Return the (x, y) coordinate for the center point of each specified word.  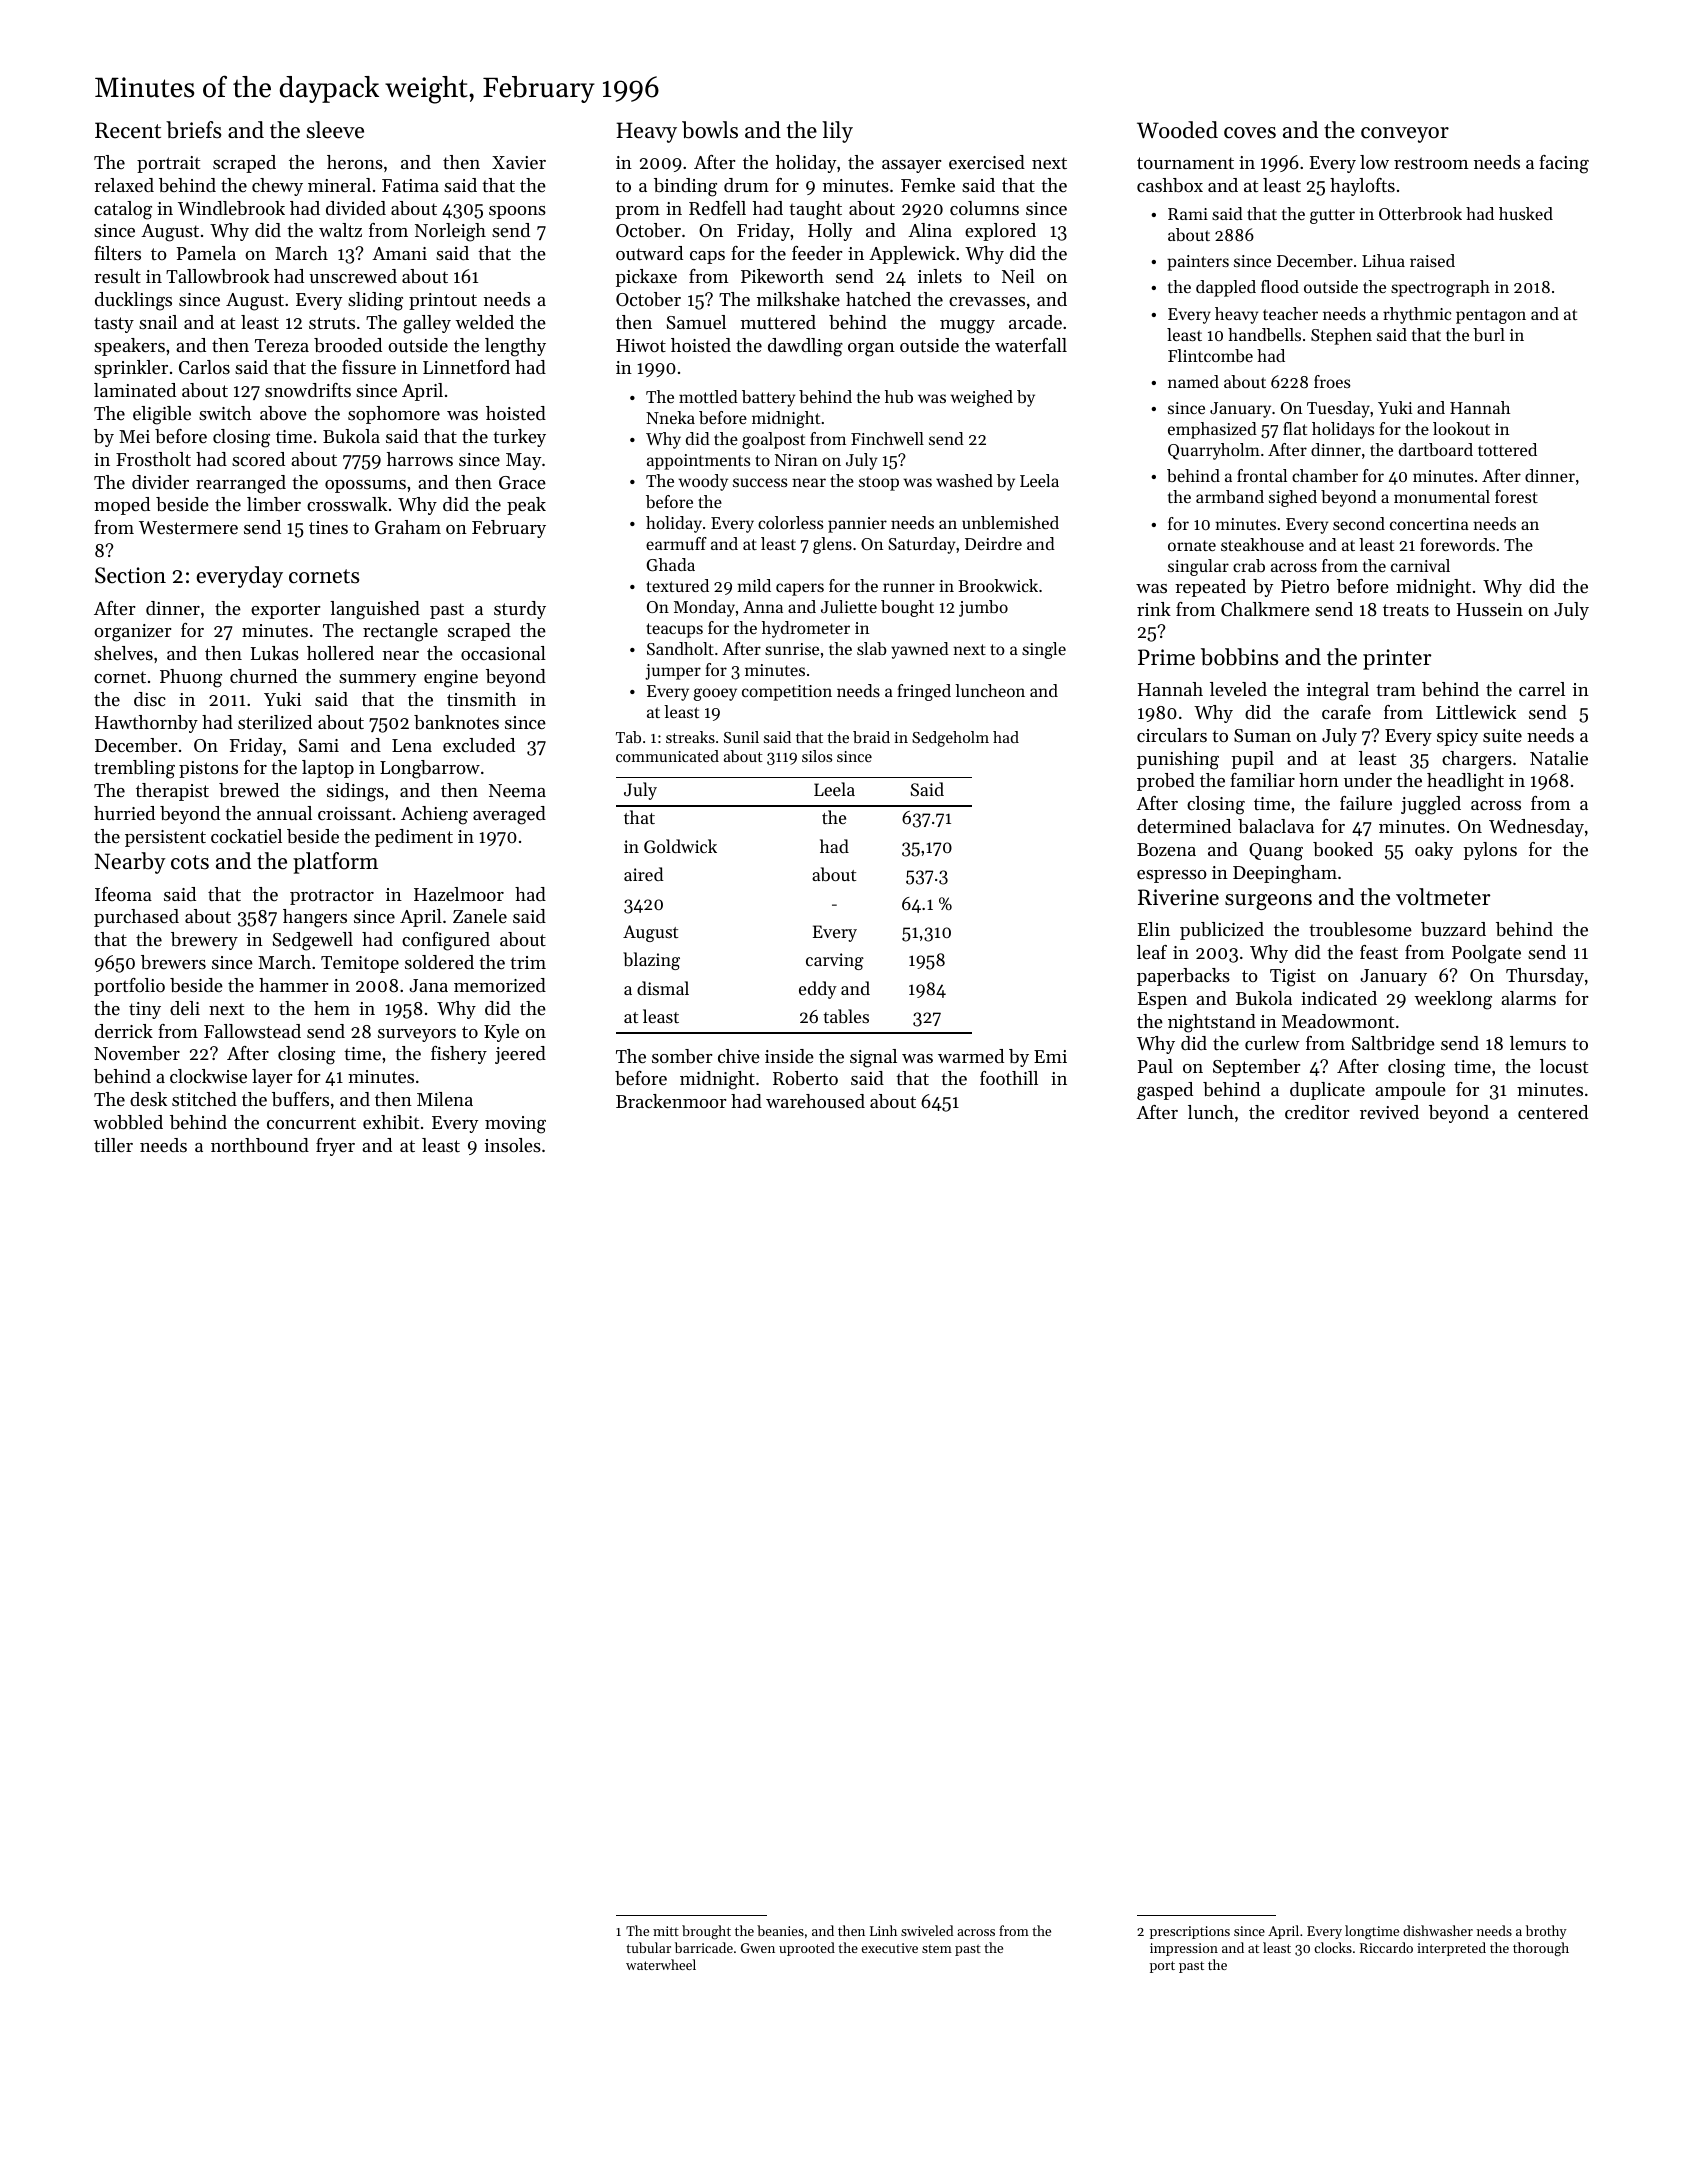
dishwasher (1438, 1930)
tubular (648, 1947)
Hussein (1490, 609)
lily (837, 132)
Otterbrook (1420, 213)
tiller (113, 1145)
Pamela (206, 253)
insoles (513, 1145)
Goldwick (680, 846)
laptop (328, 769)
